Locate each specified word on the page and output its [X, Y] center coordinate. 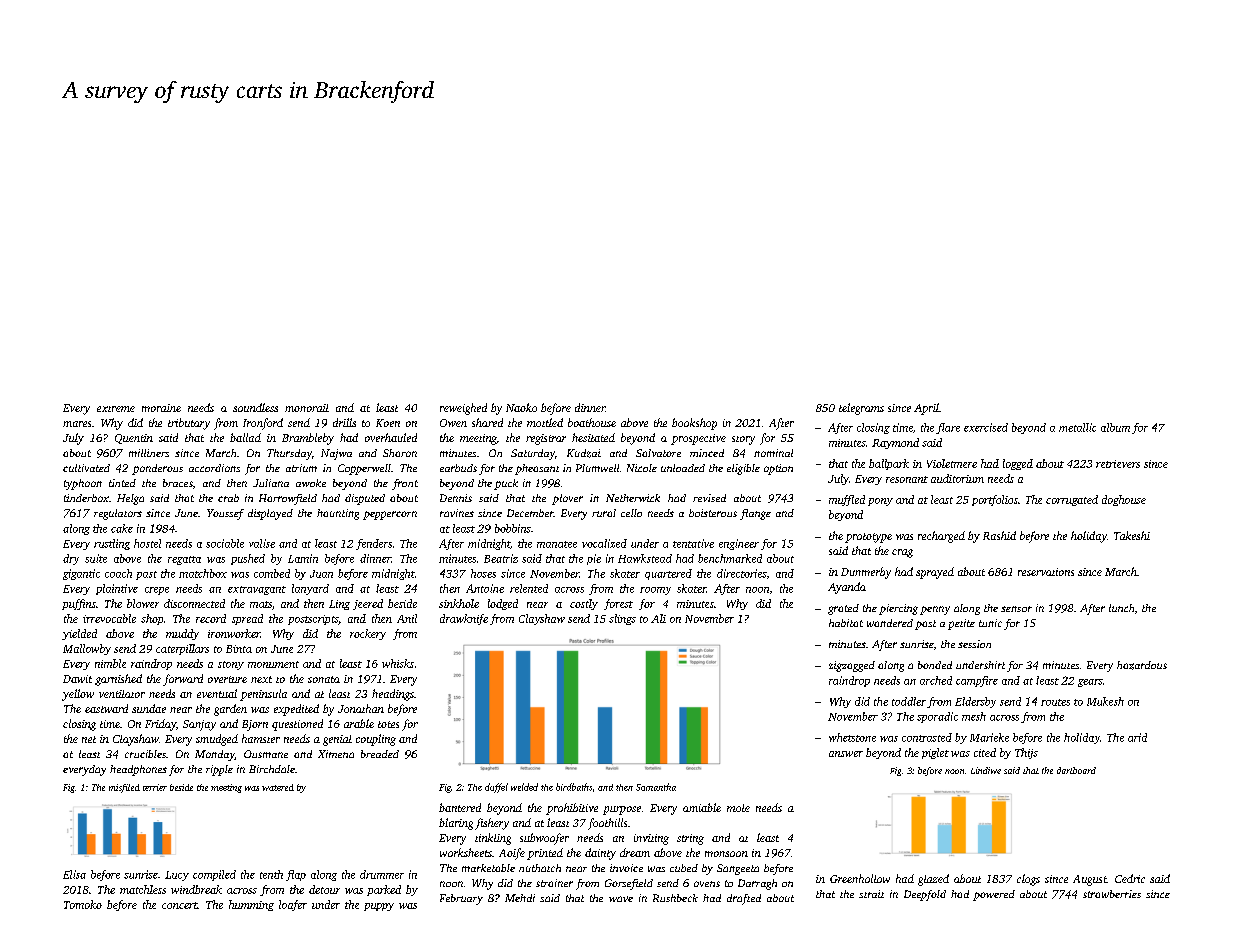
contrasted [927, 737]
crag [902, 553]
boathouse [592, 422]
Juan [321, 574]
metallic [1077, 427]
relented [529, 588]
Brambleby [308, 439]
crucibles [145, 754]
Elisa [74, 874]
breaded [380, 754]
